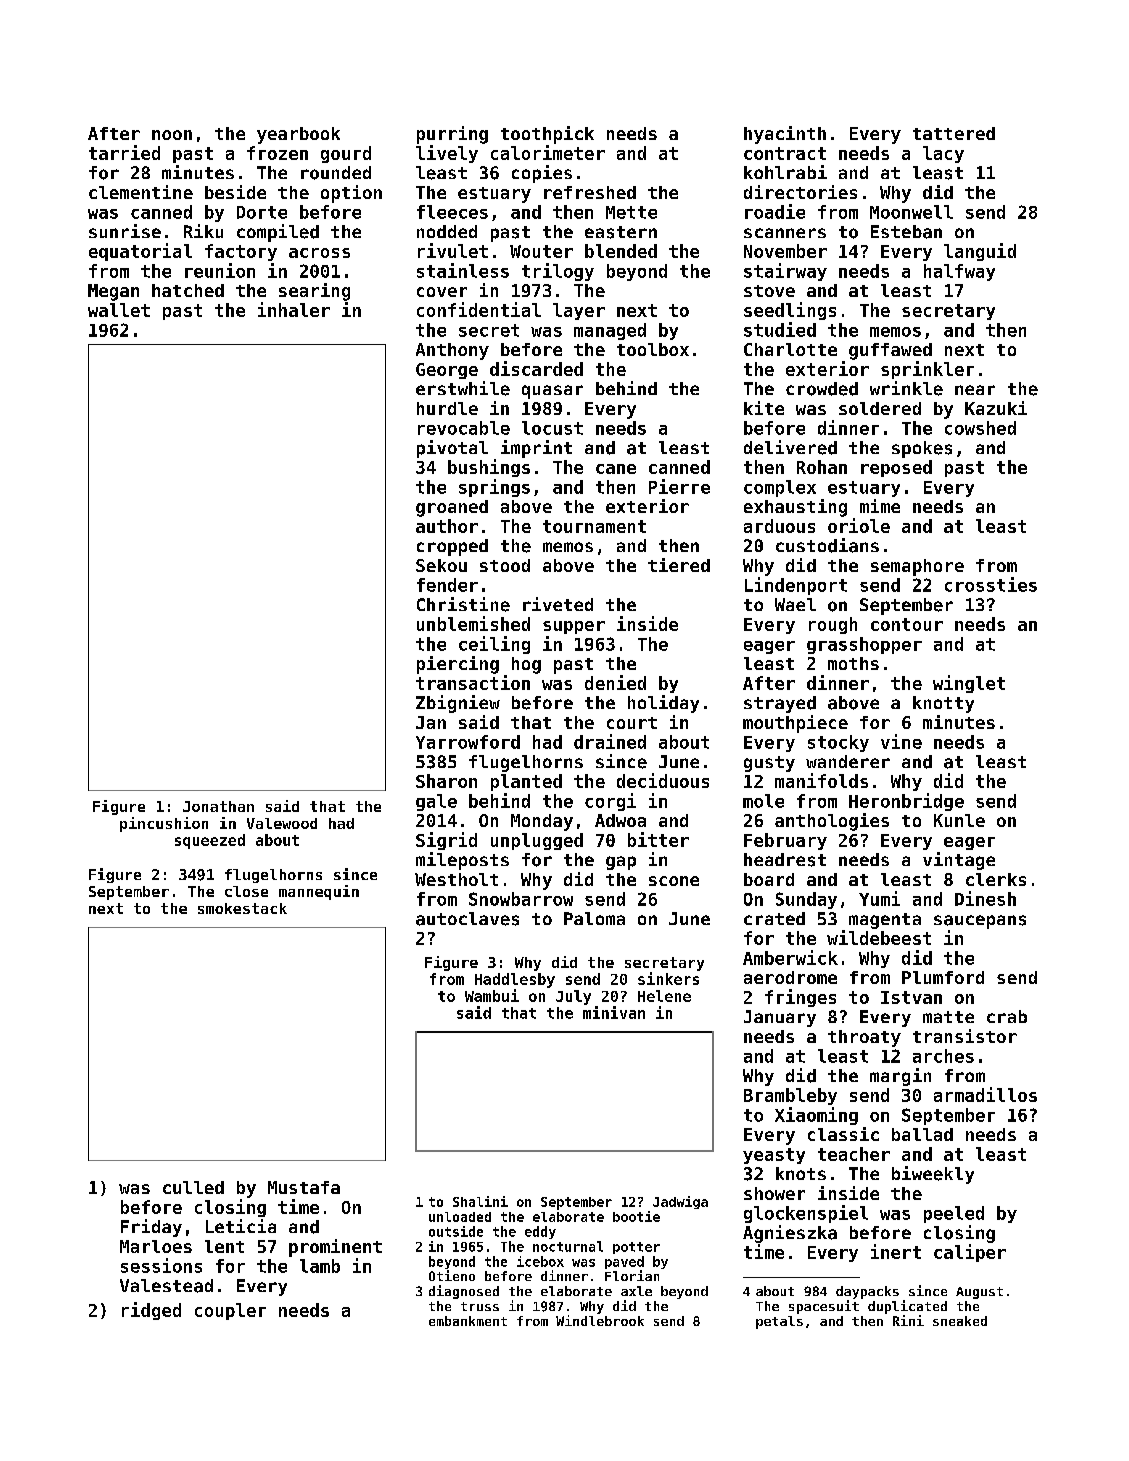  What do you see at coordinates (447, 526) in the document?
I see `author` at bounding box center [447, 526].
